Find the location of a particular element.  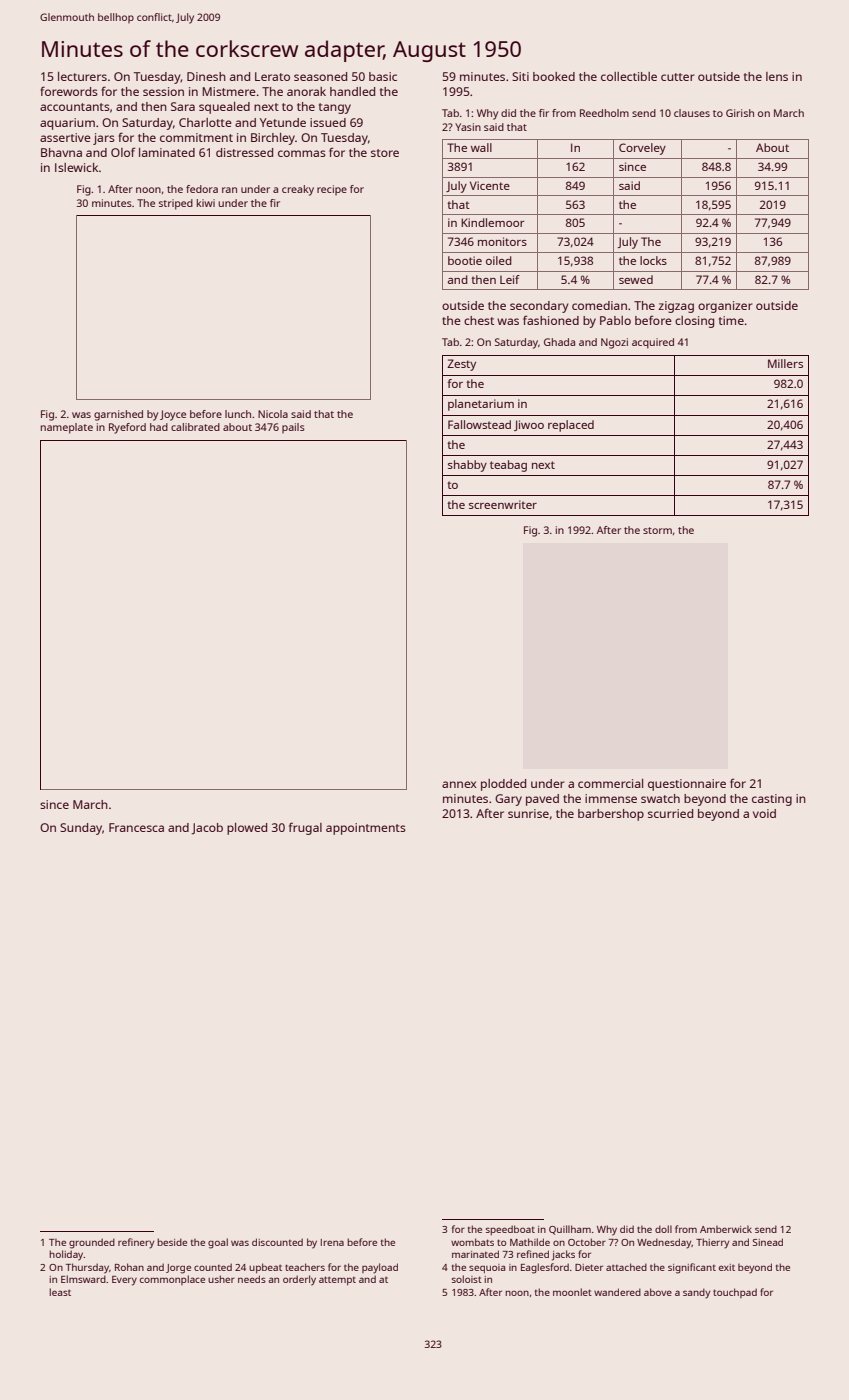

goal is located at coordinates (218, 1243).
